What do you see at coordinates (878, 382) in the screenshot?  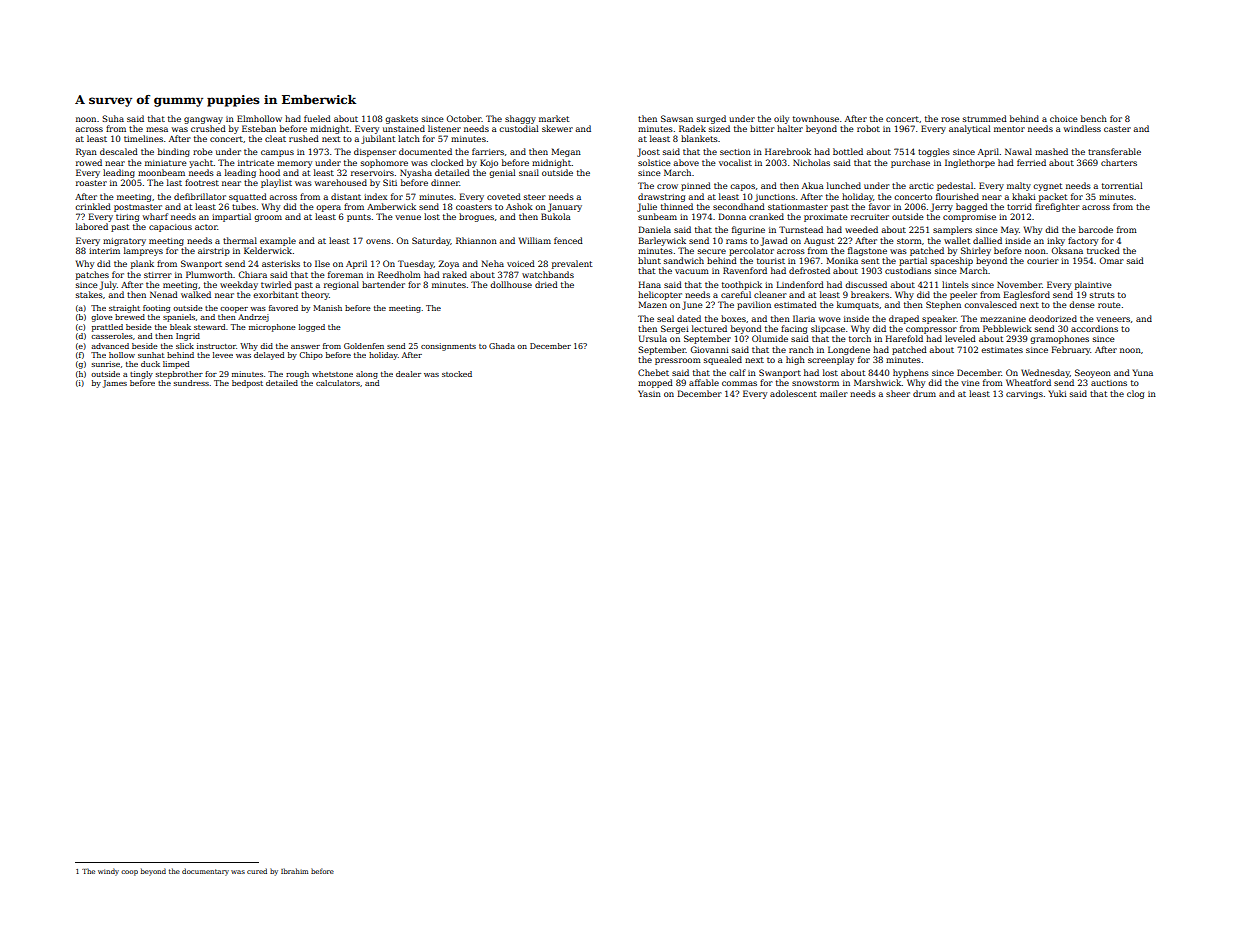 I see `Marshwick` at bounding box center [878, 382].
